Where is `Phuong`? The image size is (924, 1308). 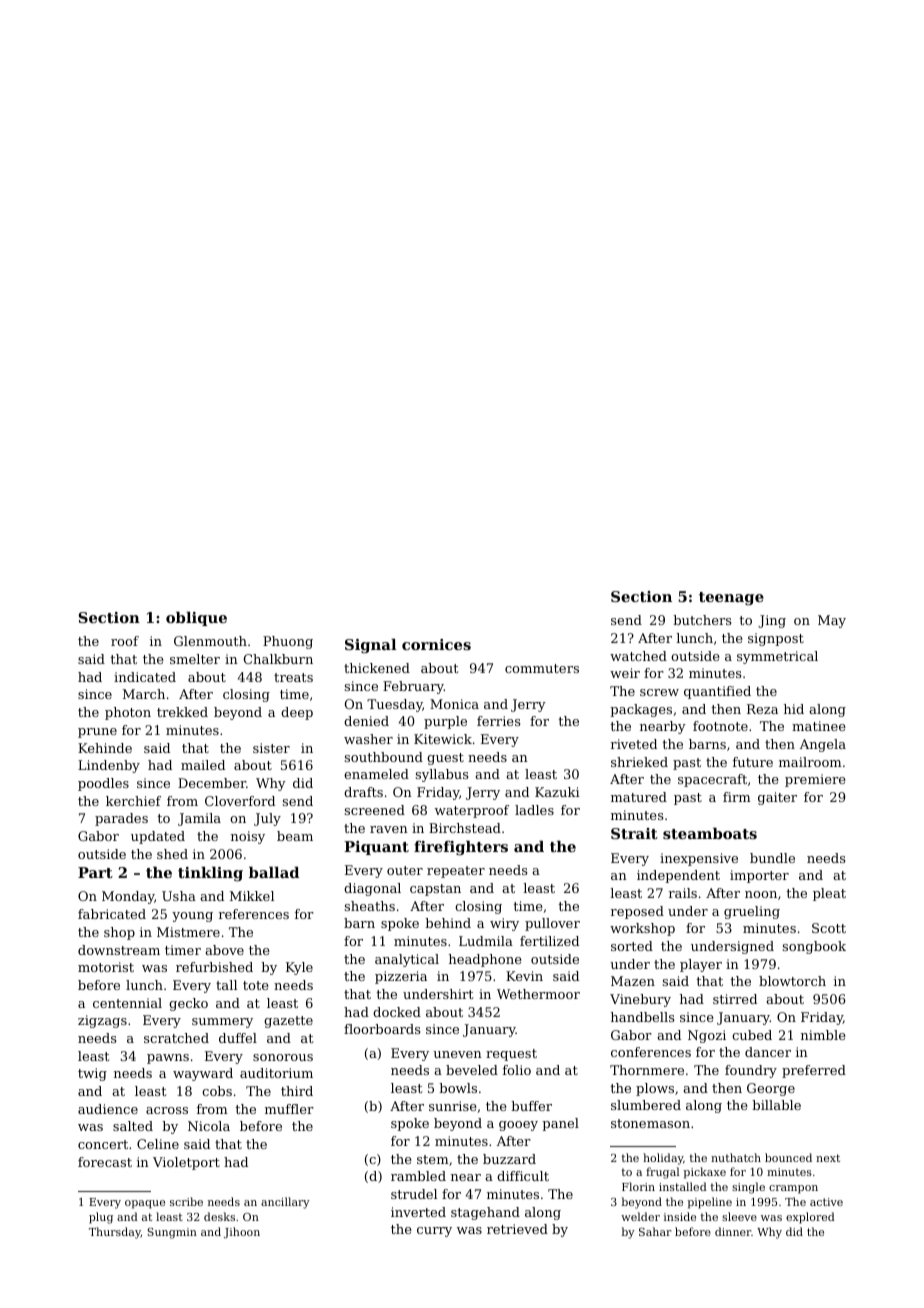
Phuong is located at coordinates (288, 642).
